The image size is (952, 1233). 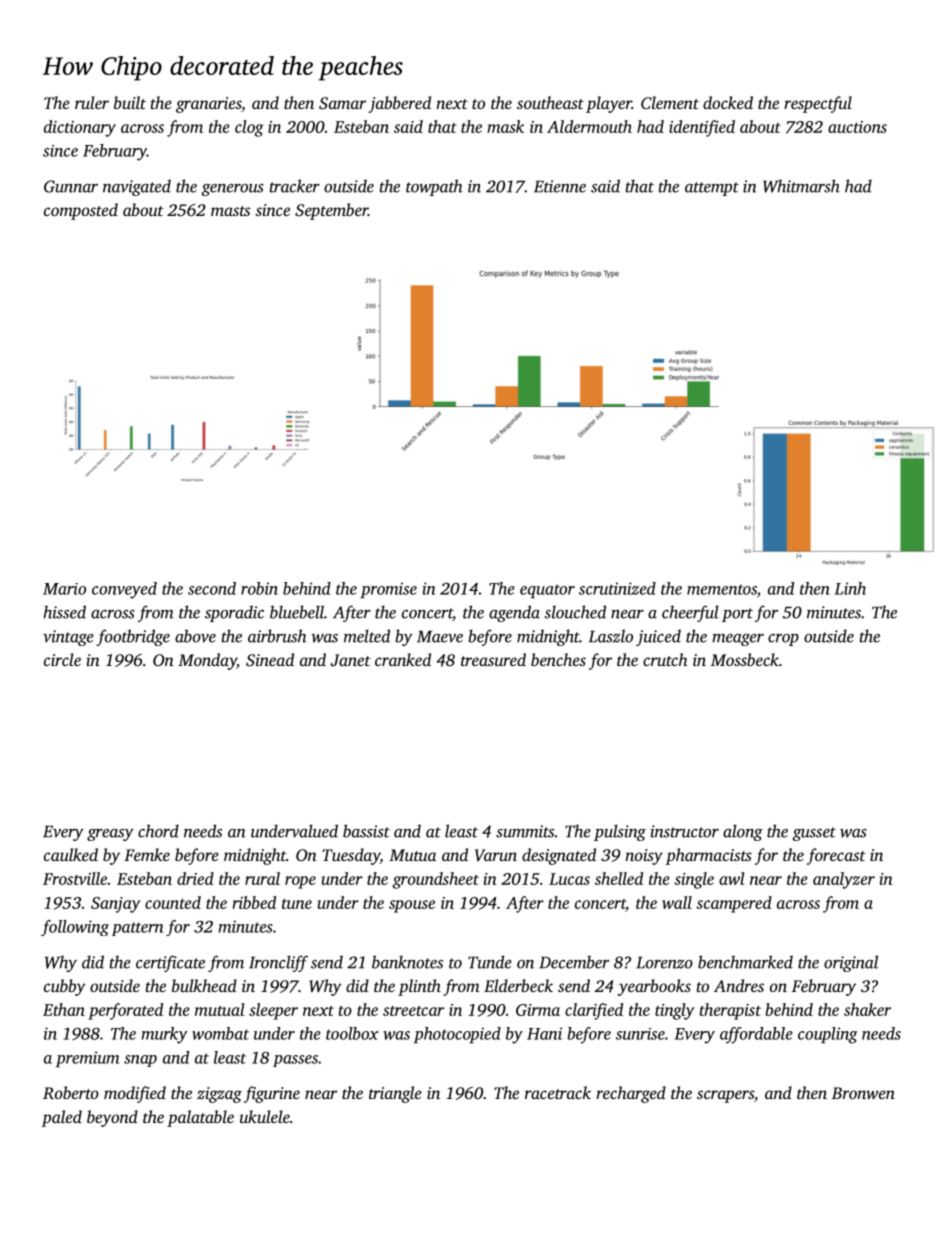 What do you see at coordinates (112, 1118) in the screenshot?
I see `beyond` at bounding box center [112, 1118].
